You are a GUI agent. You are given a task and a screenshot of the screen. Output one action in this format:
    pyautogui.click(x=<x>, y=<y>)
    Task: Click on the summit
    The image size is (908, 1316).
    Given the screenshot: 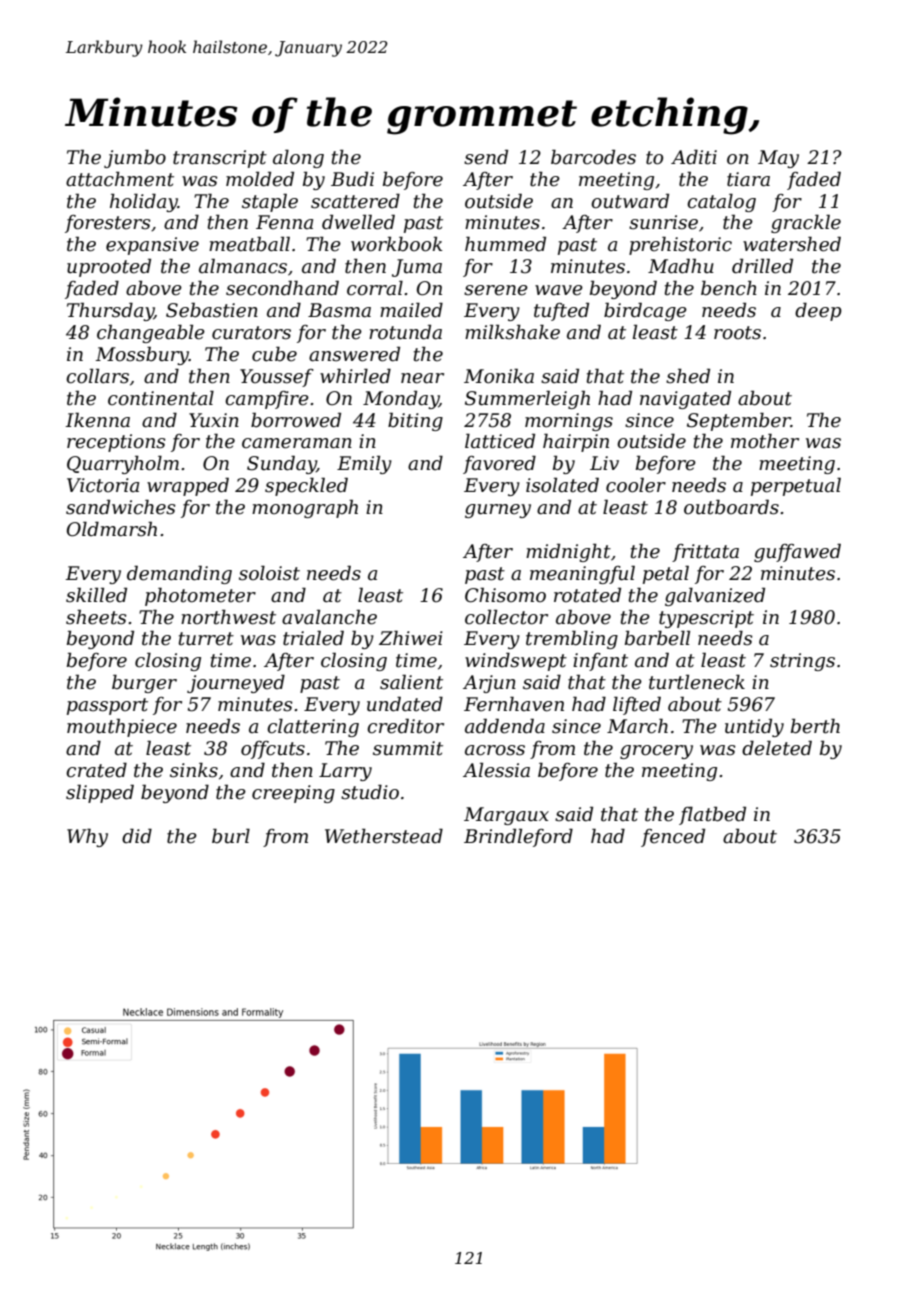 What is the action you would take?
    pyautogui.click(x=408, y=748)
